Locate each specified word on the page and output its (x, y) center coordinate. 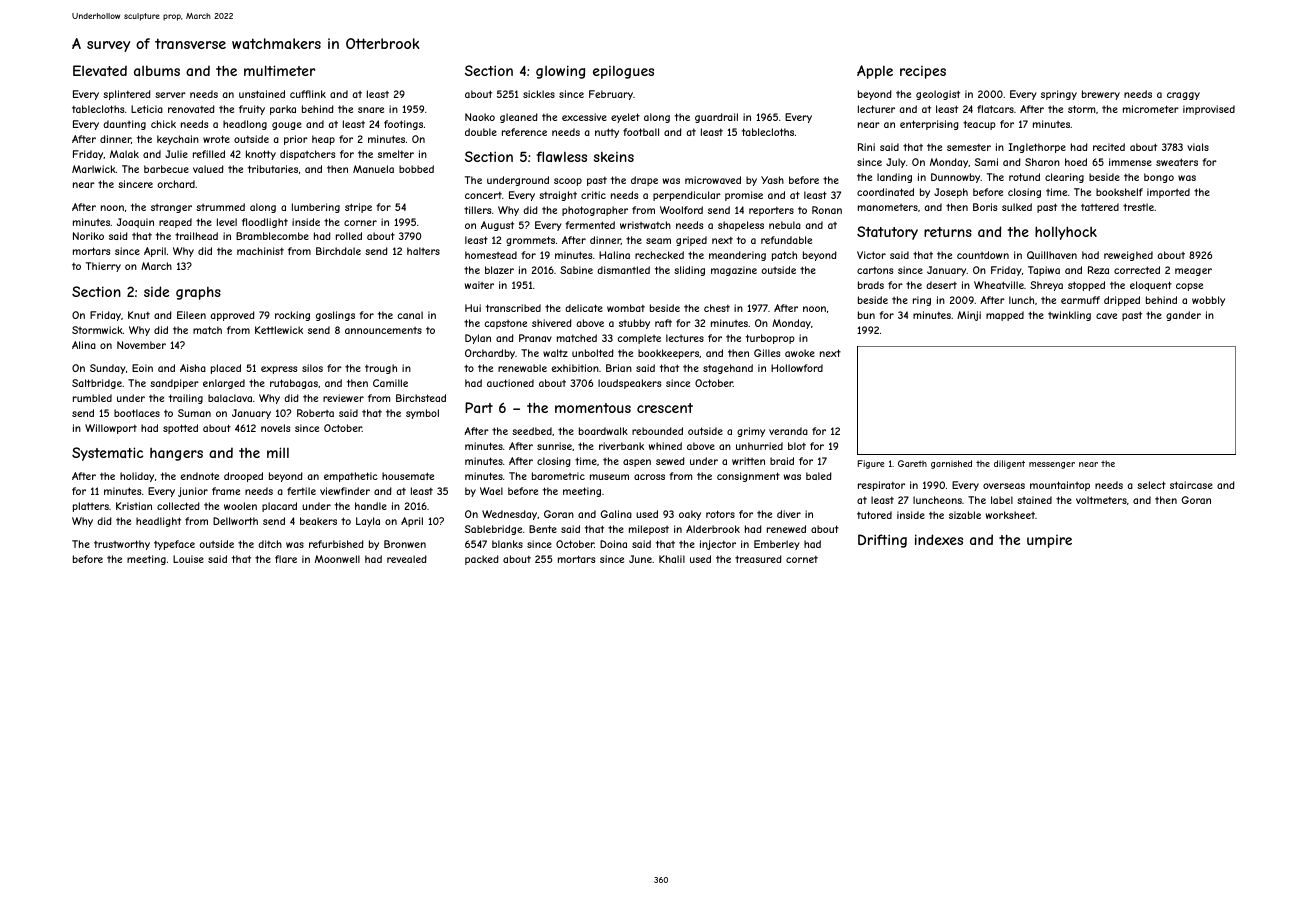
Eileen (191, 315)
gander (1183, 316)
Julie (176, 154)
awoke (800, 353)
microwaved (713, 180)
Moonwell (337, 559)
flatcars (995, 109)
